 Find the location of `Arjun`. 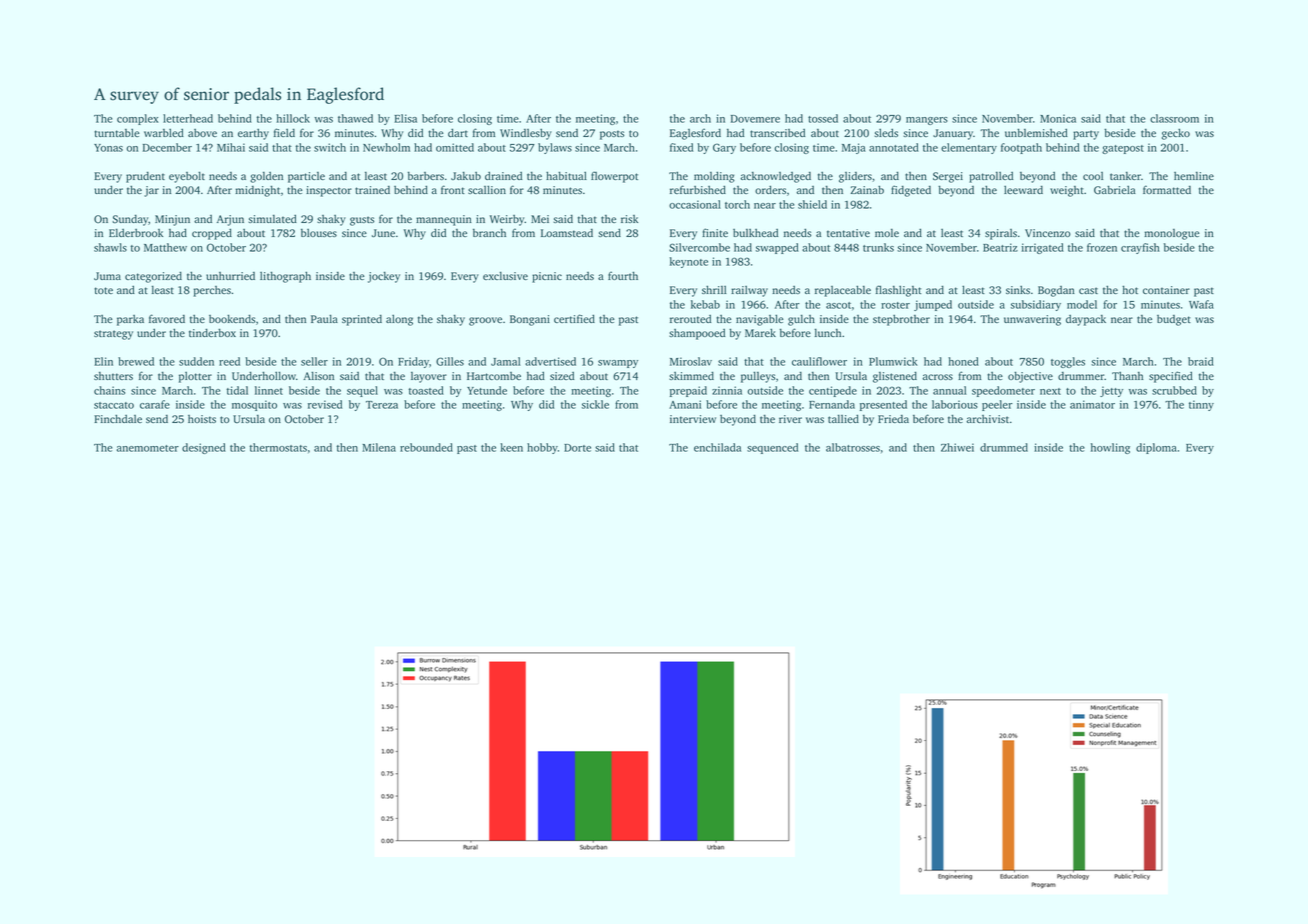

Arjun is located at coordinates (230, 220).
